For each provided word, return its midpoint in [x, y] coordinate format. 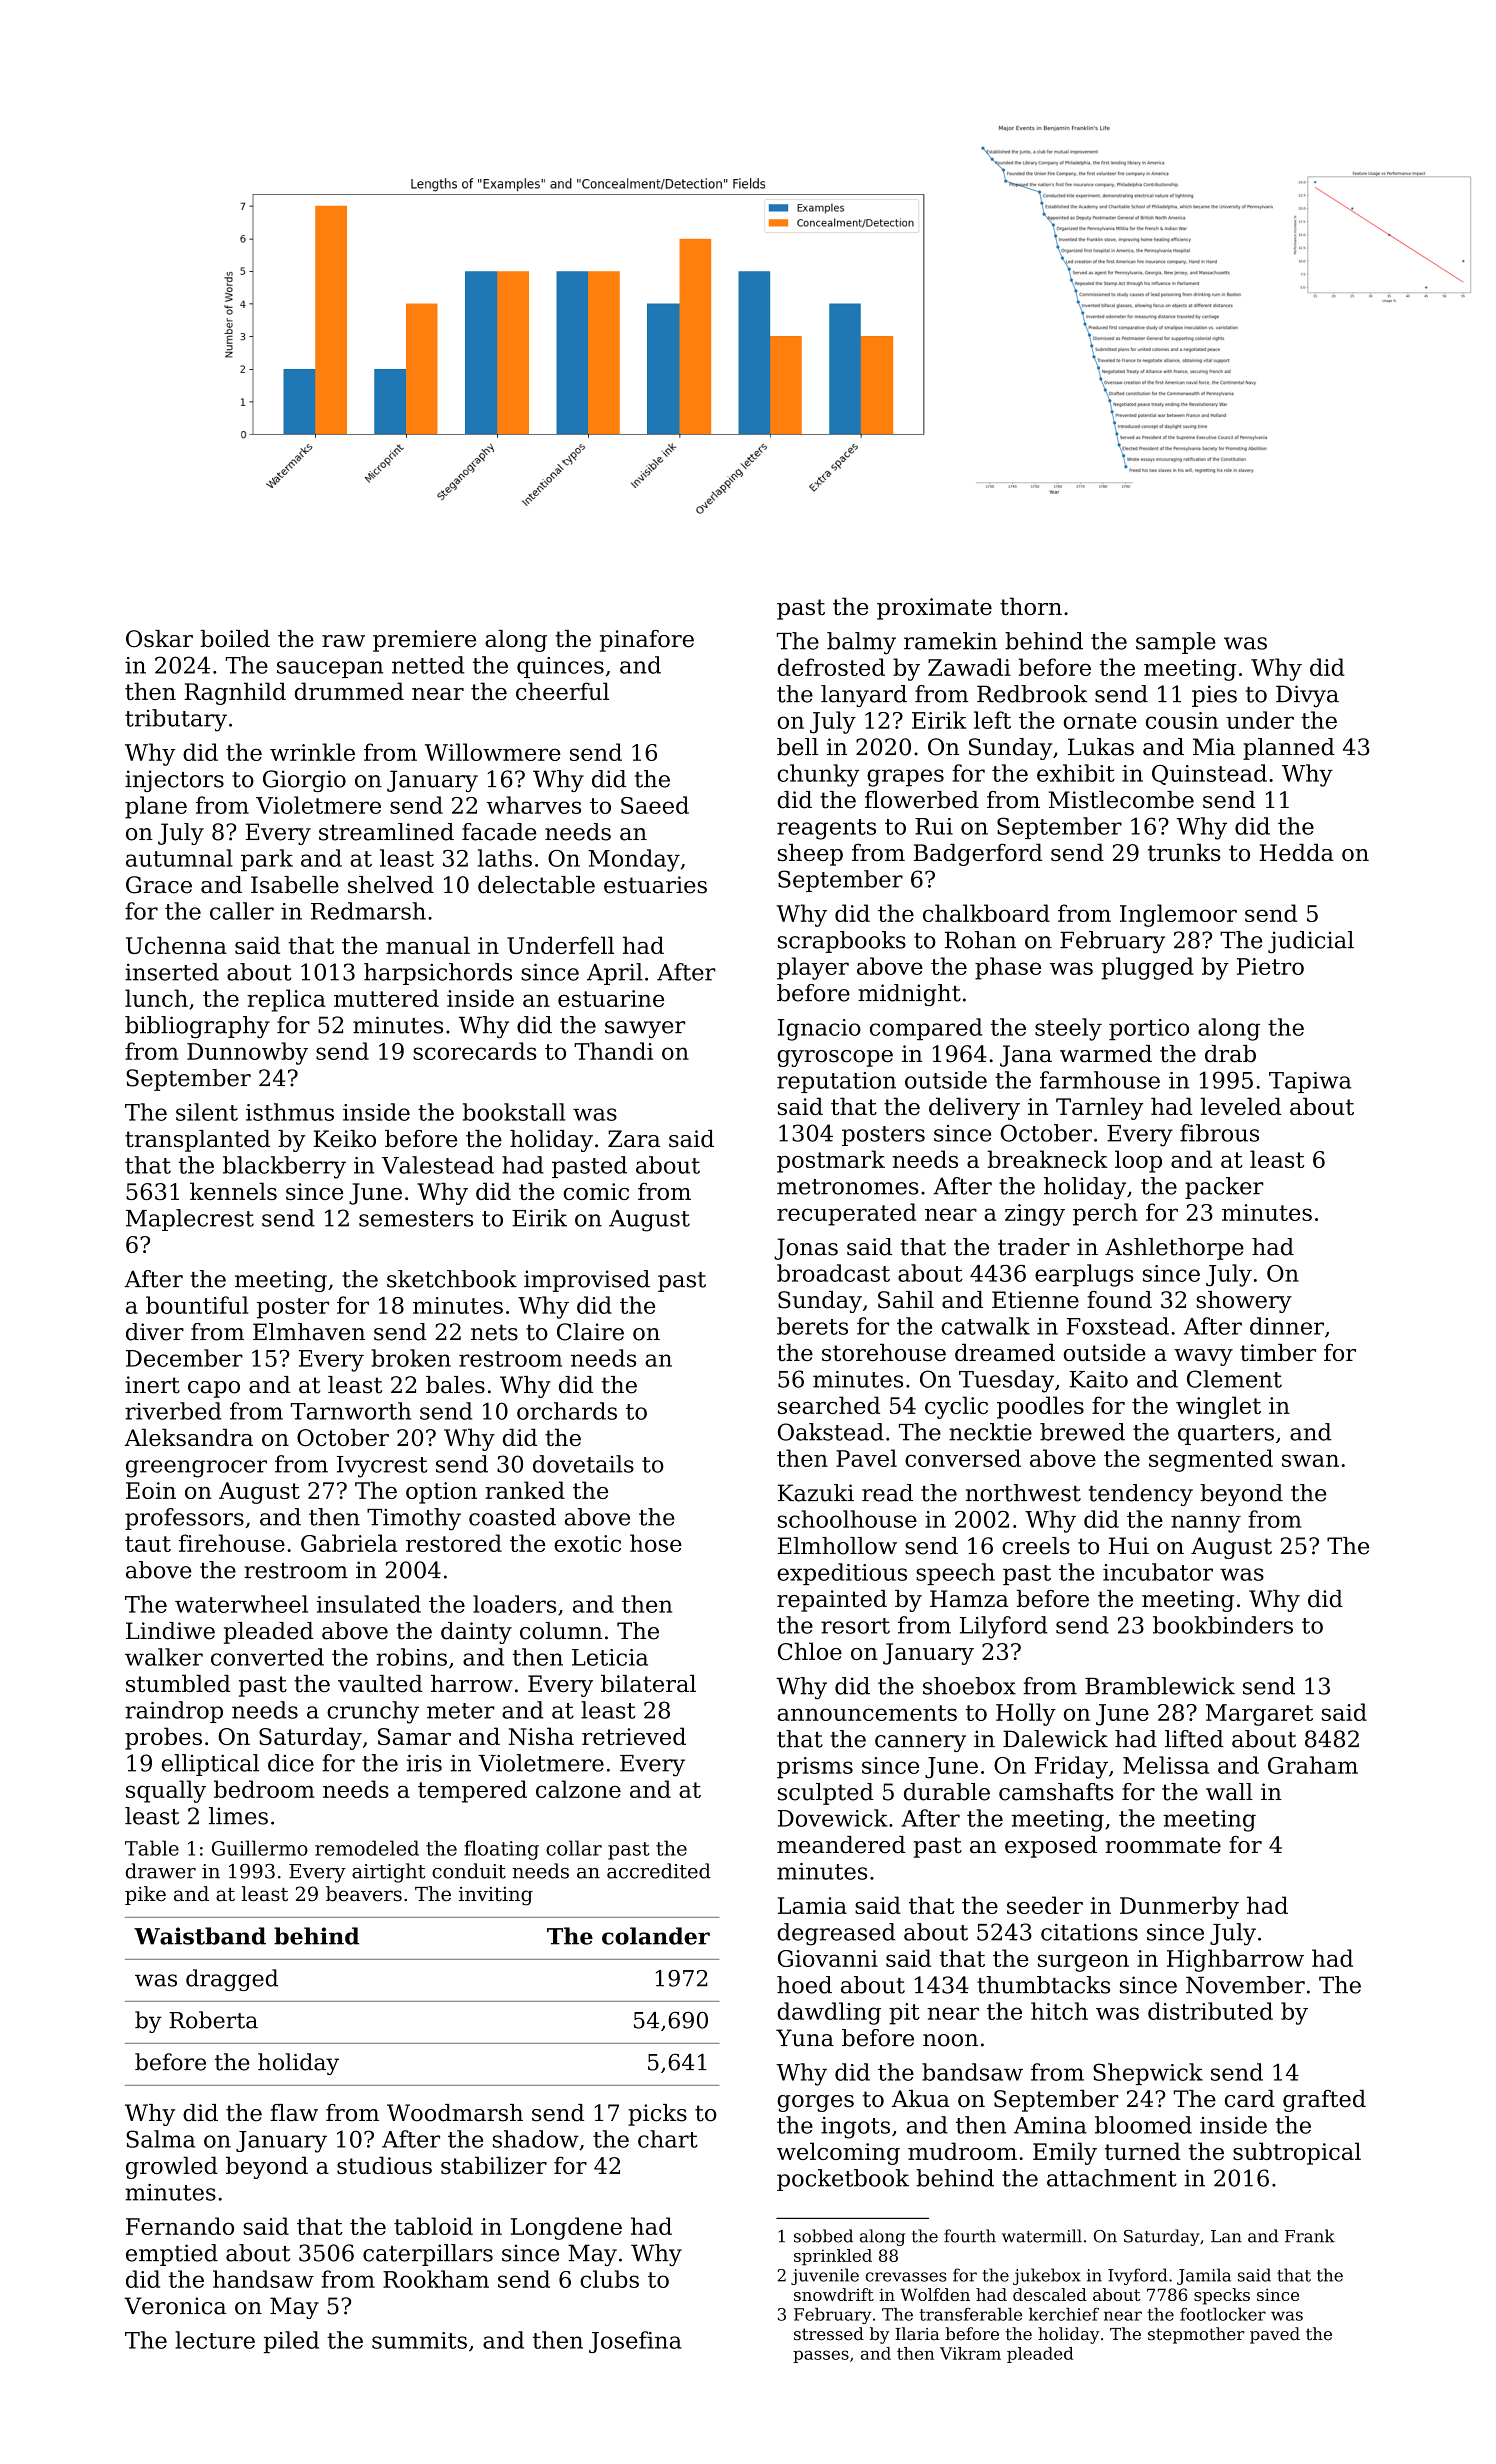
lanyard [864, 696]
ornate [1100, 721]
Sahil [906, 1300]
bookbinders [1223, 1625]
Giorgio [304, 781]
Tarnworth [351, 1411]
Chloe [810, 1651]
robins [411, 1657]
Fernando [180, 2226]
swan [1310, 1460]
